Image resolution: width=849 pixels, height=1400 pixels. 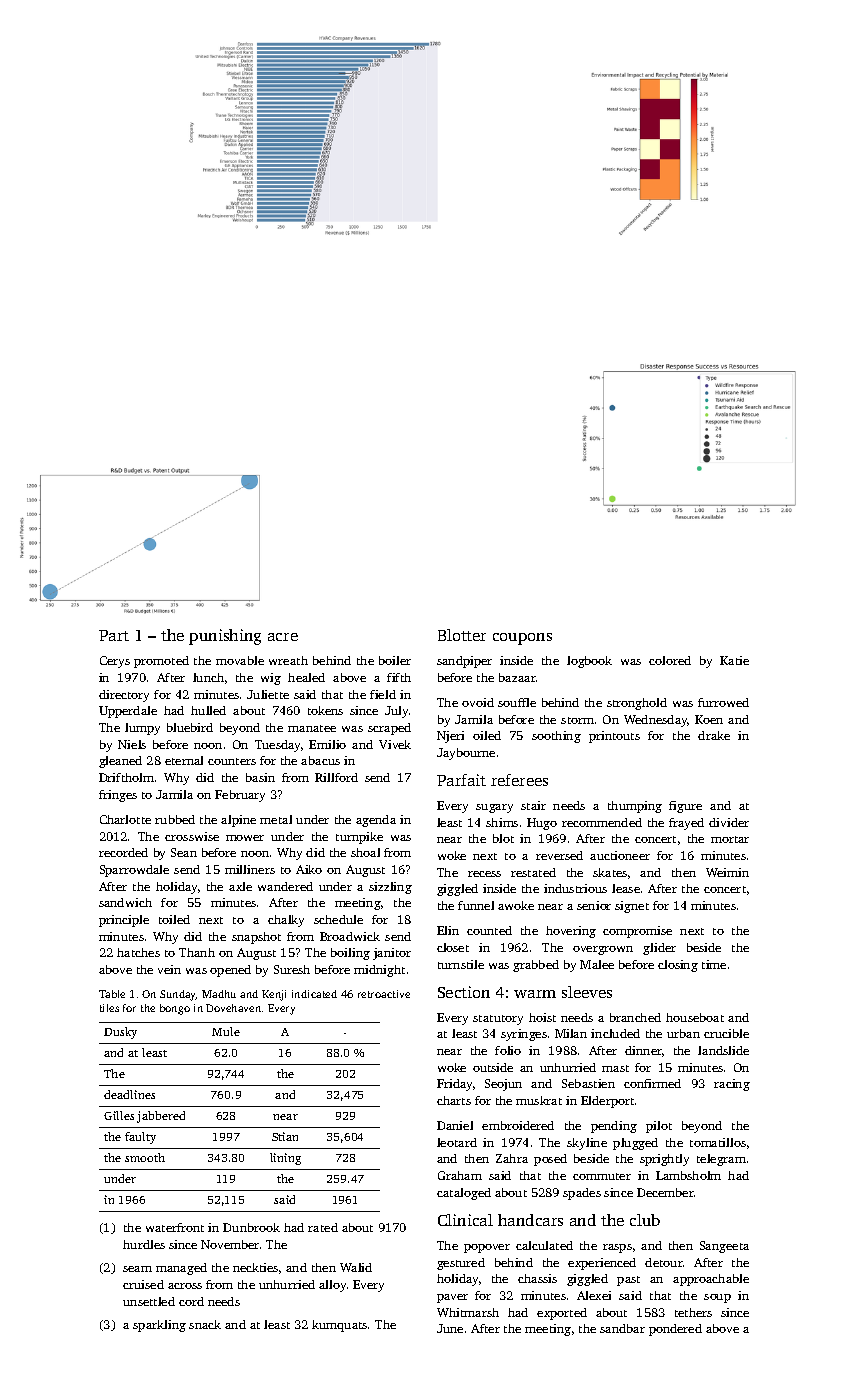 I want to click on alpine, so click(x=238, y=821).
